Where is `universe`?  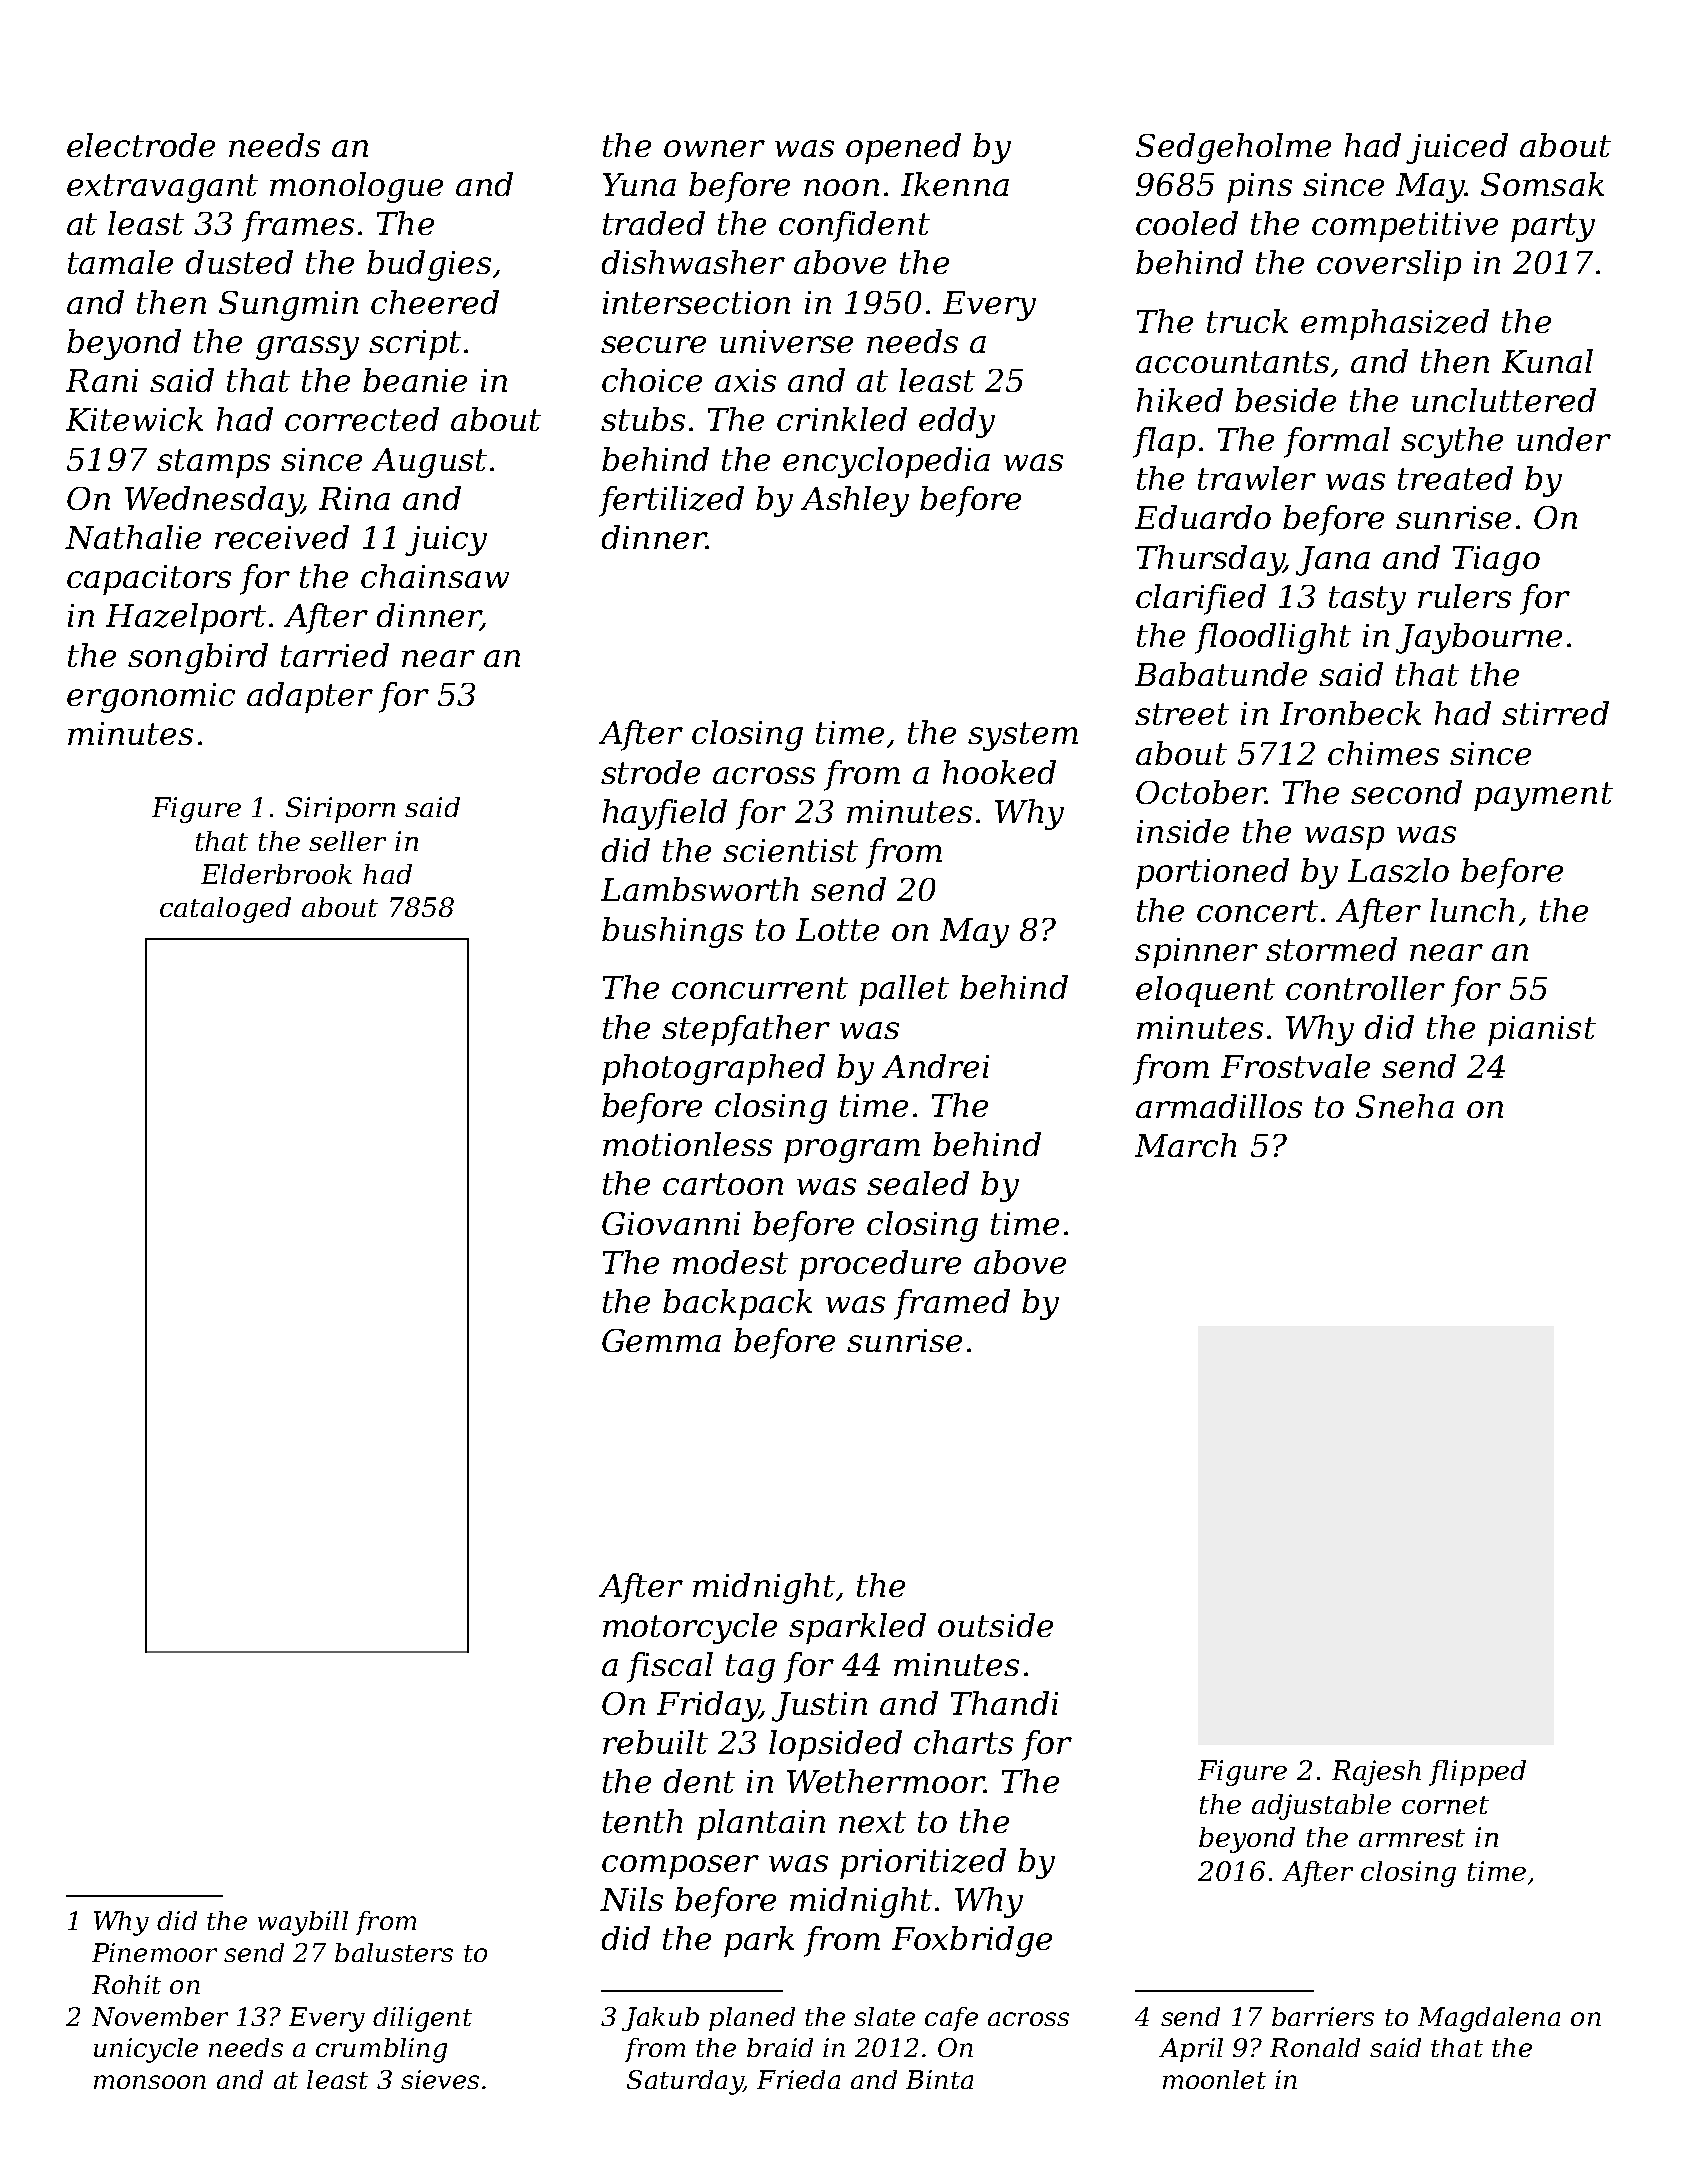
universe is located at coordinates (786, 341).
